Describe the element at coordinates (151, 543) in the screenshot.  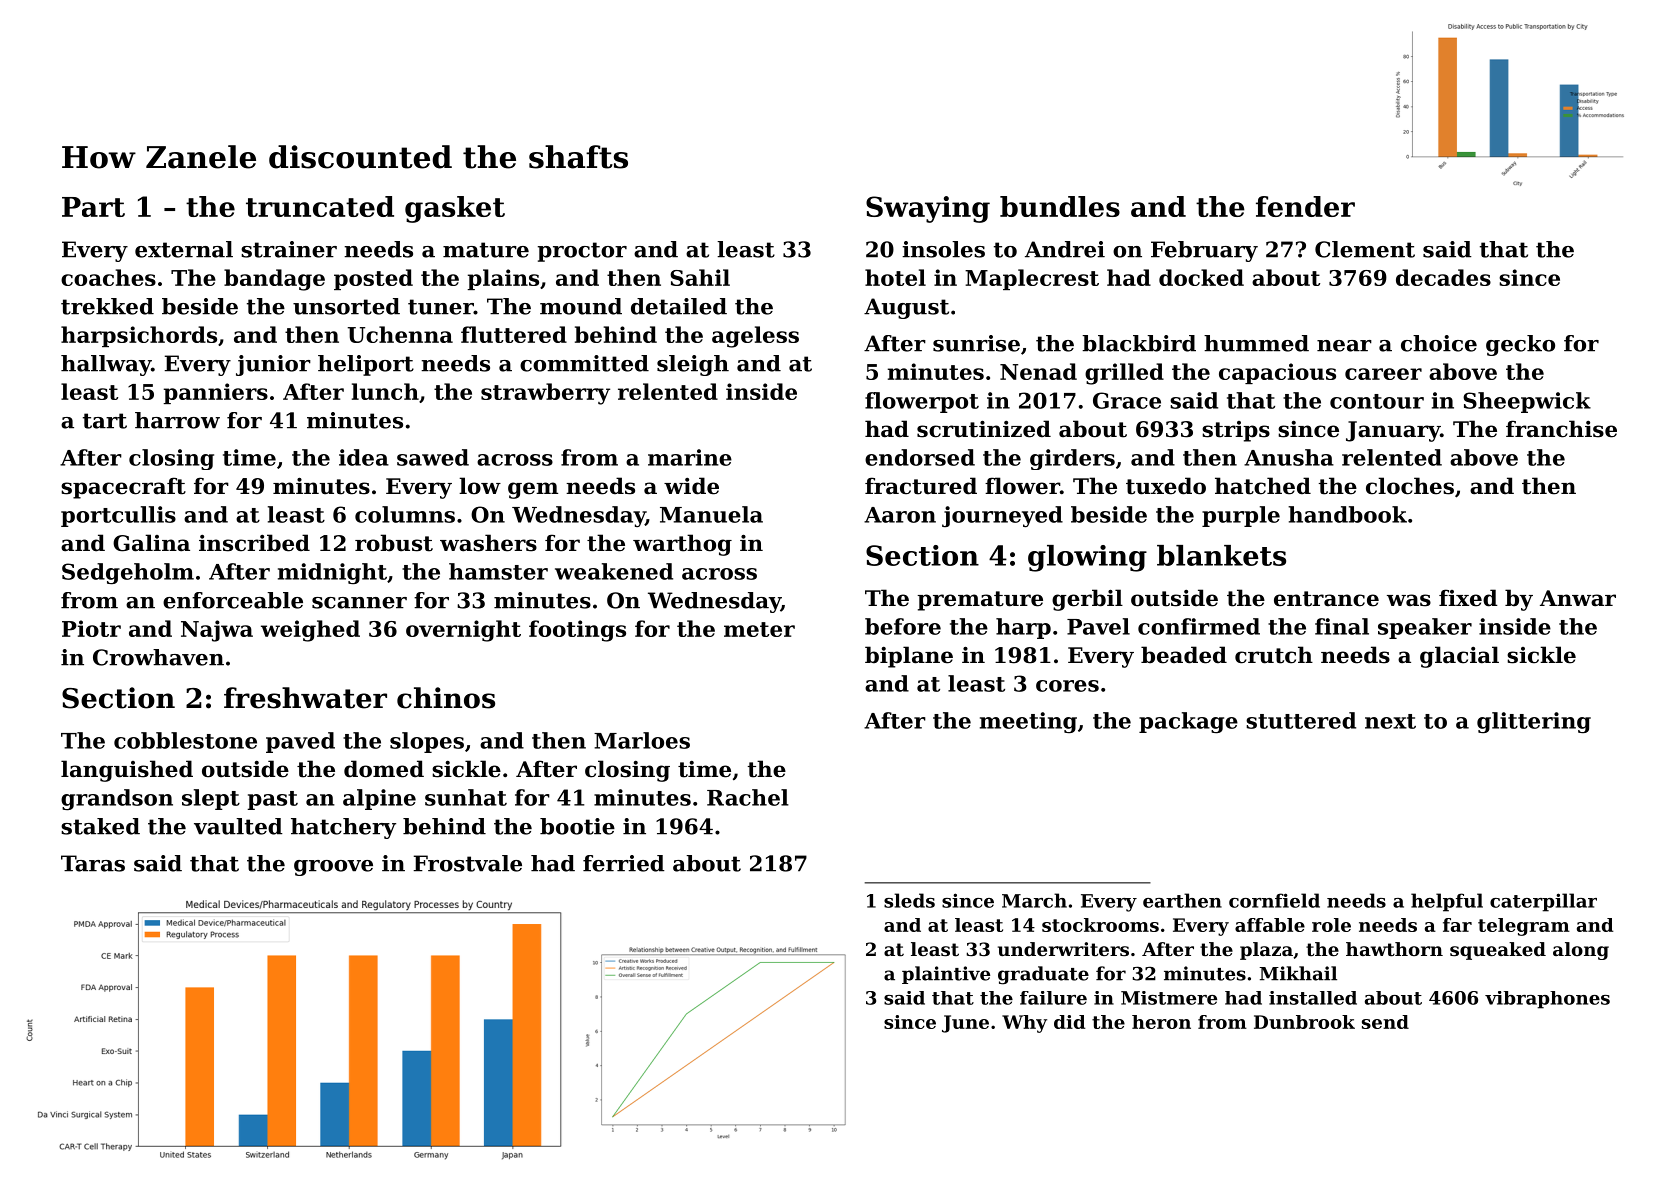
I see `Galina` at that location.
